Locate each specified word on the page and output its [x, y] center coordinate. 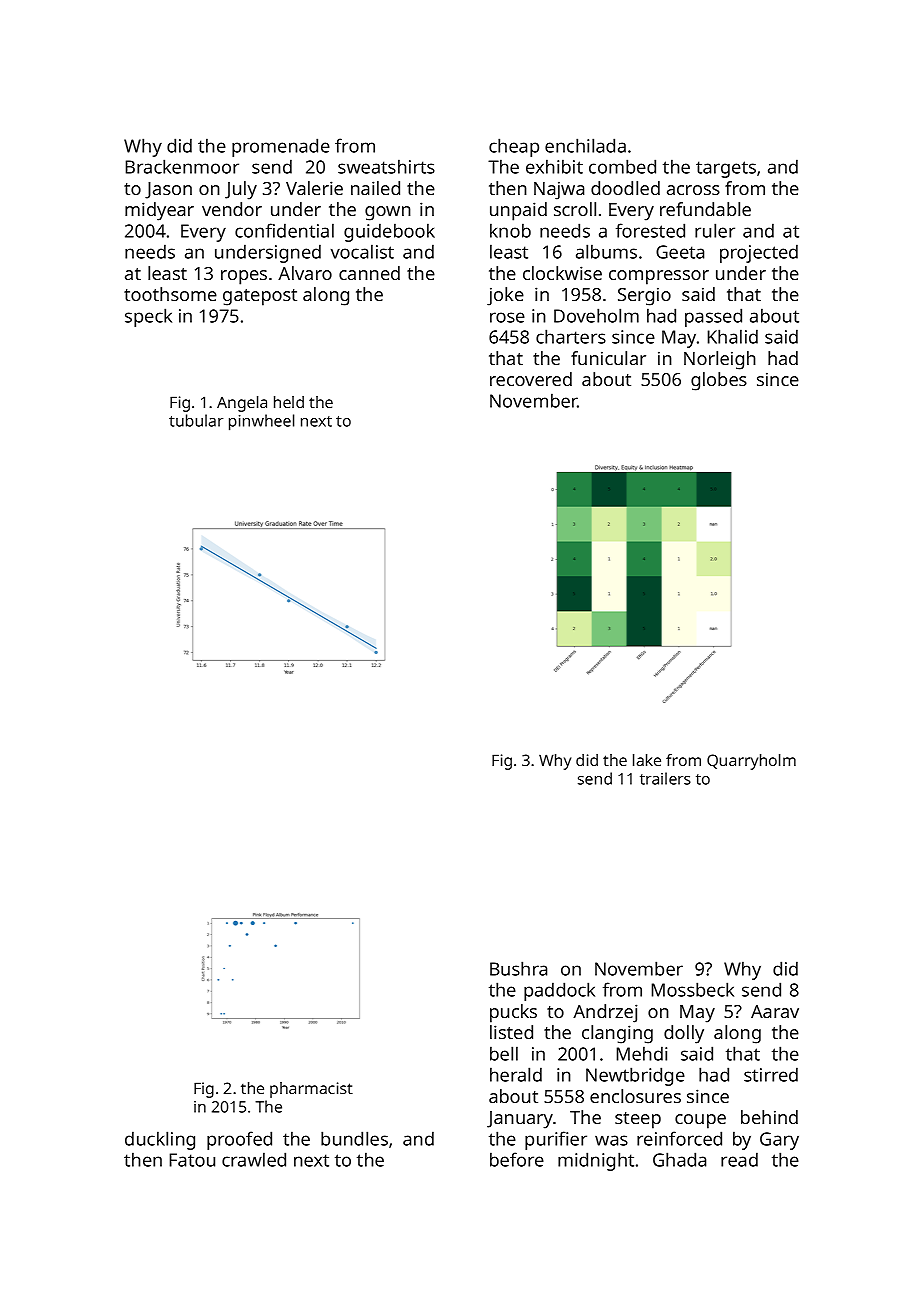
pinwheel [261, 422]
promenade [281, 147]
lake [647, 760]
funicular [608, 358]
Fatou [192, 1160]
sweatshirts [386, 166]
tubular [196, 420]
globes [719, 381]
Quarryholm [751, 762]
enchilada [585, 145]
